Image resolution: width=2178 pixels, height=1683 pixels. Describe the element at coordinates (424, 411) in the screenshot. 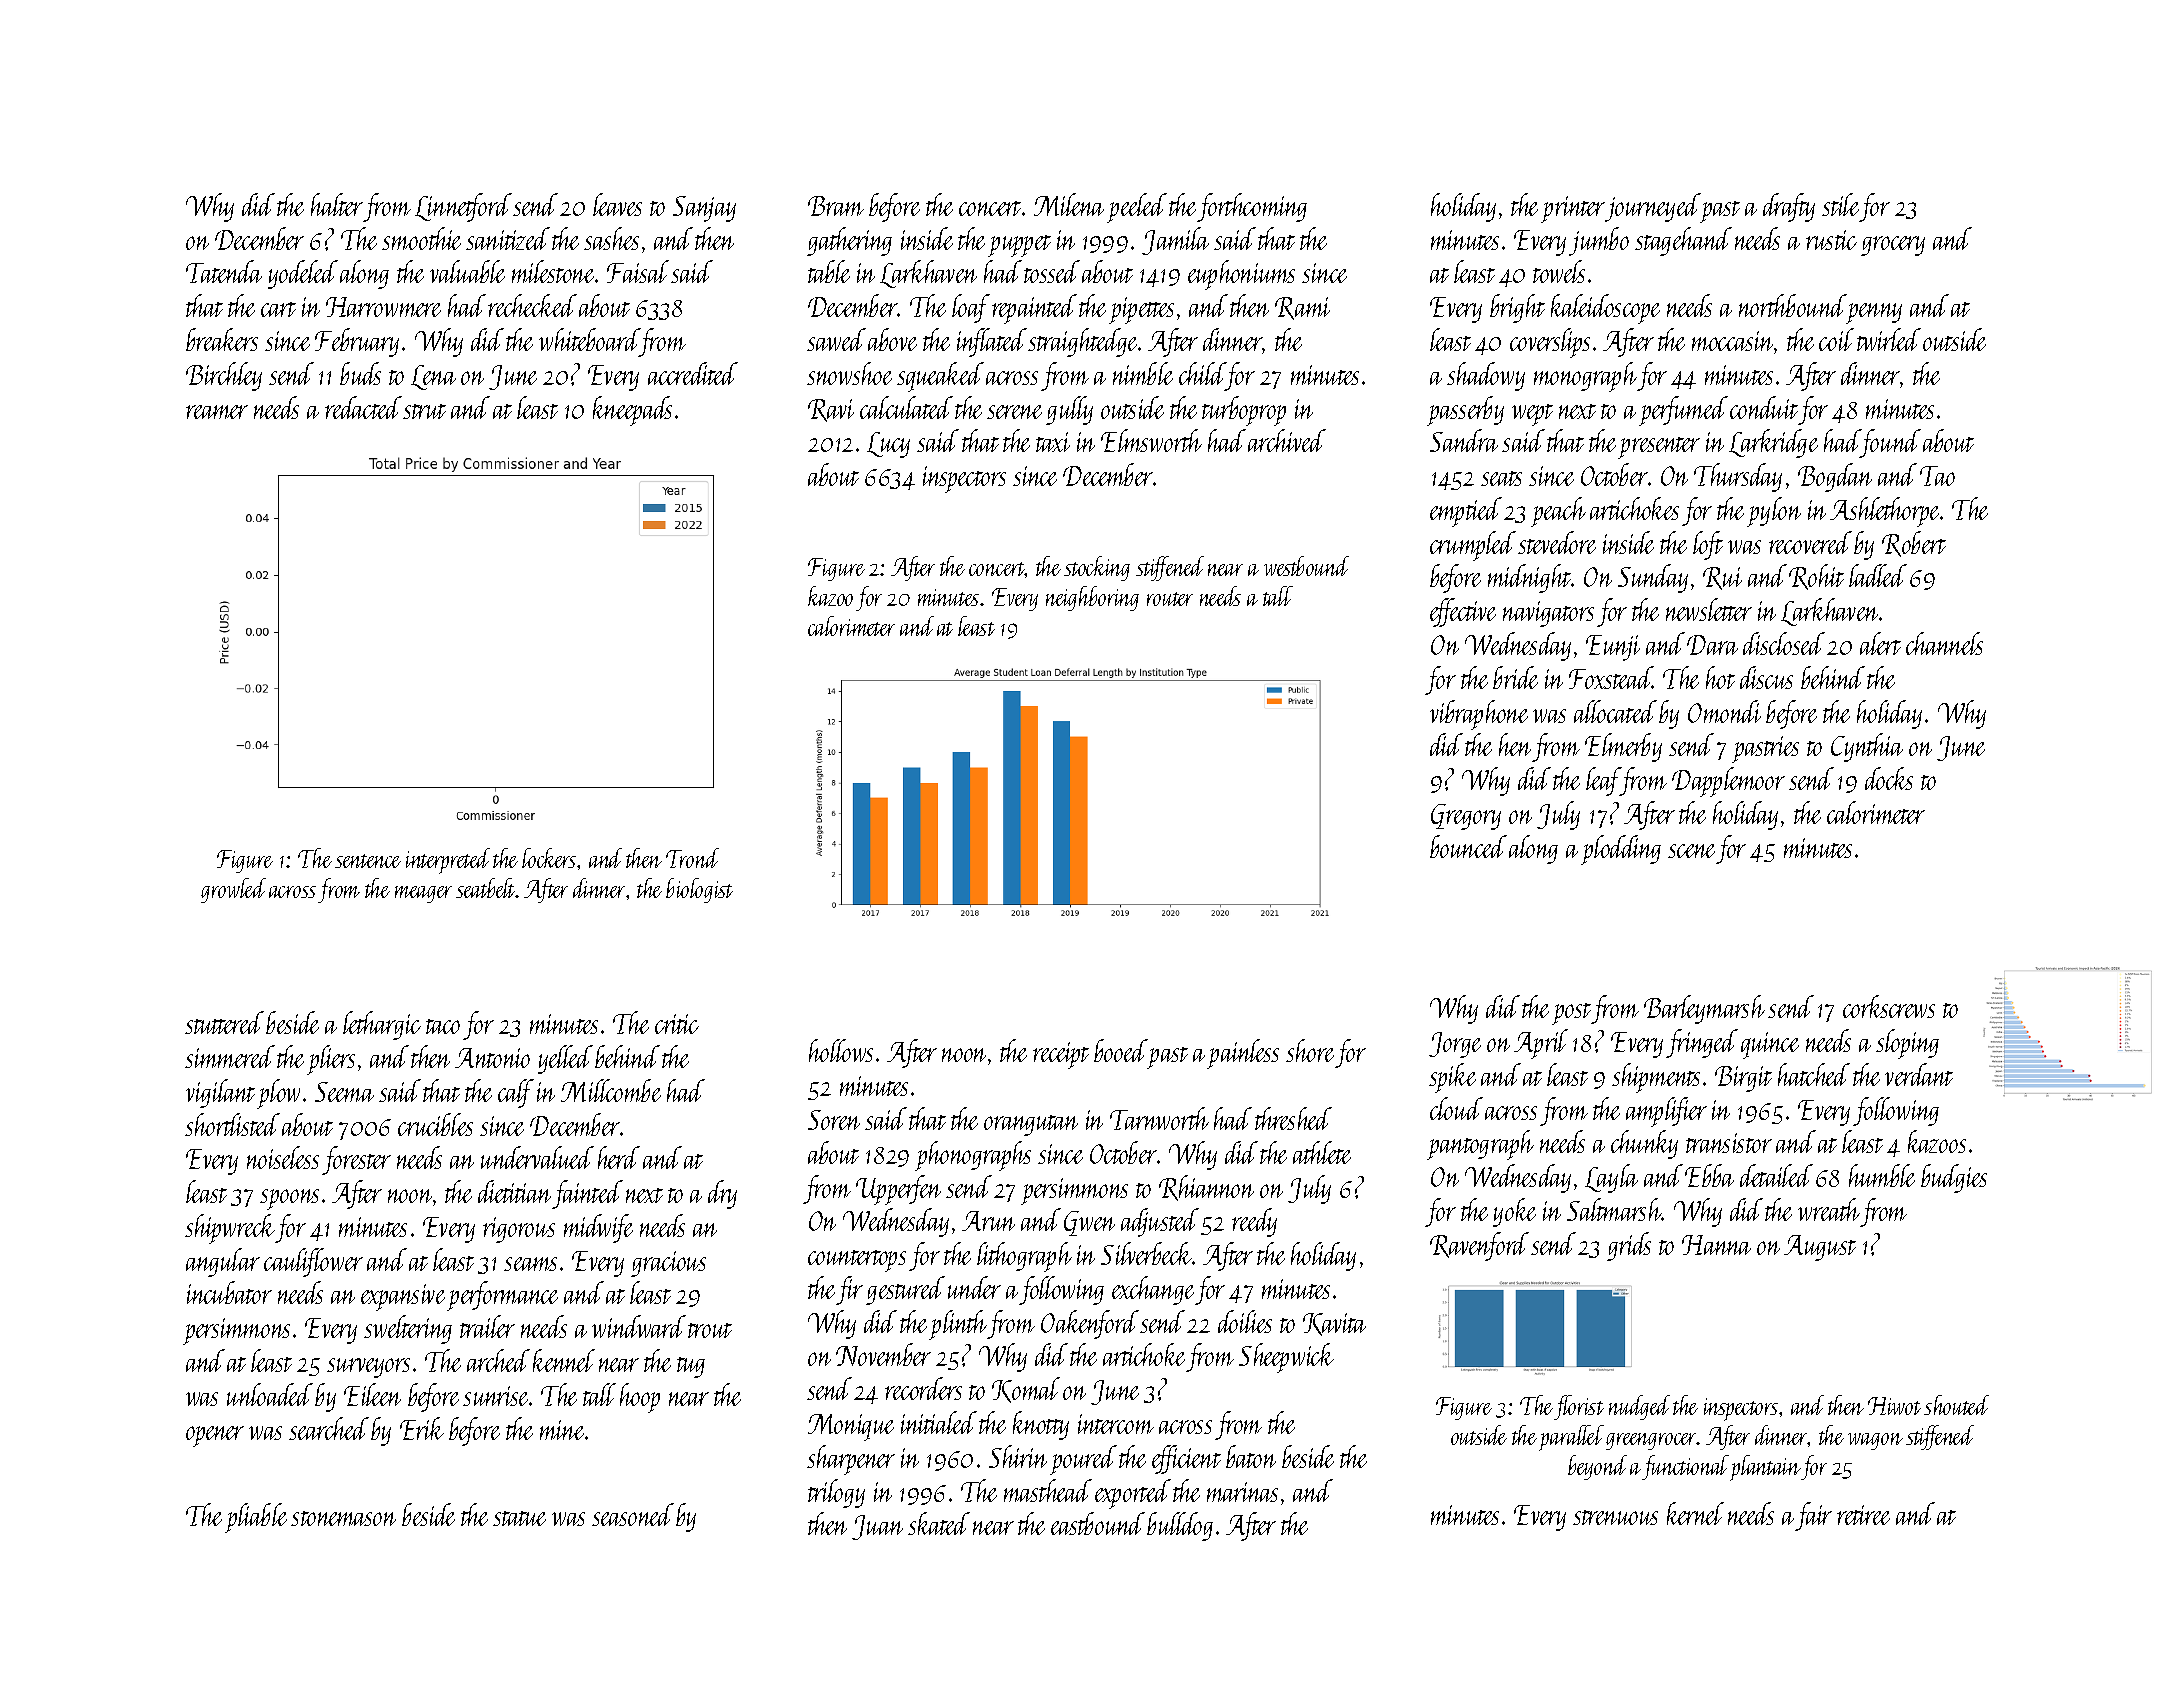

I see `strut` at that location.
